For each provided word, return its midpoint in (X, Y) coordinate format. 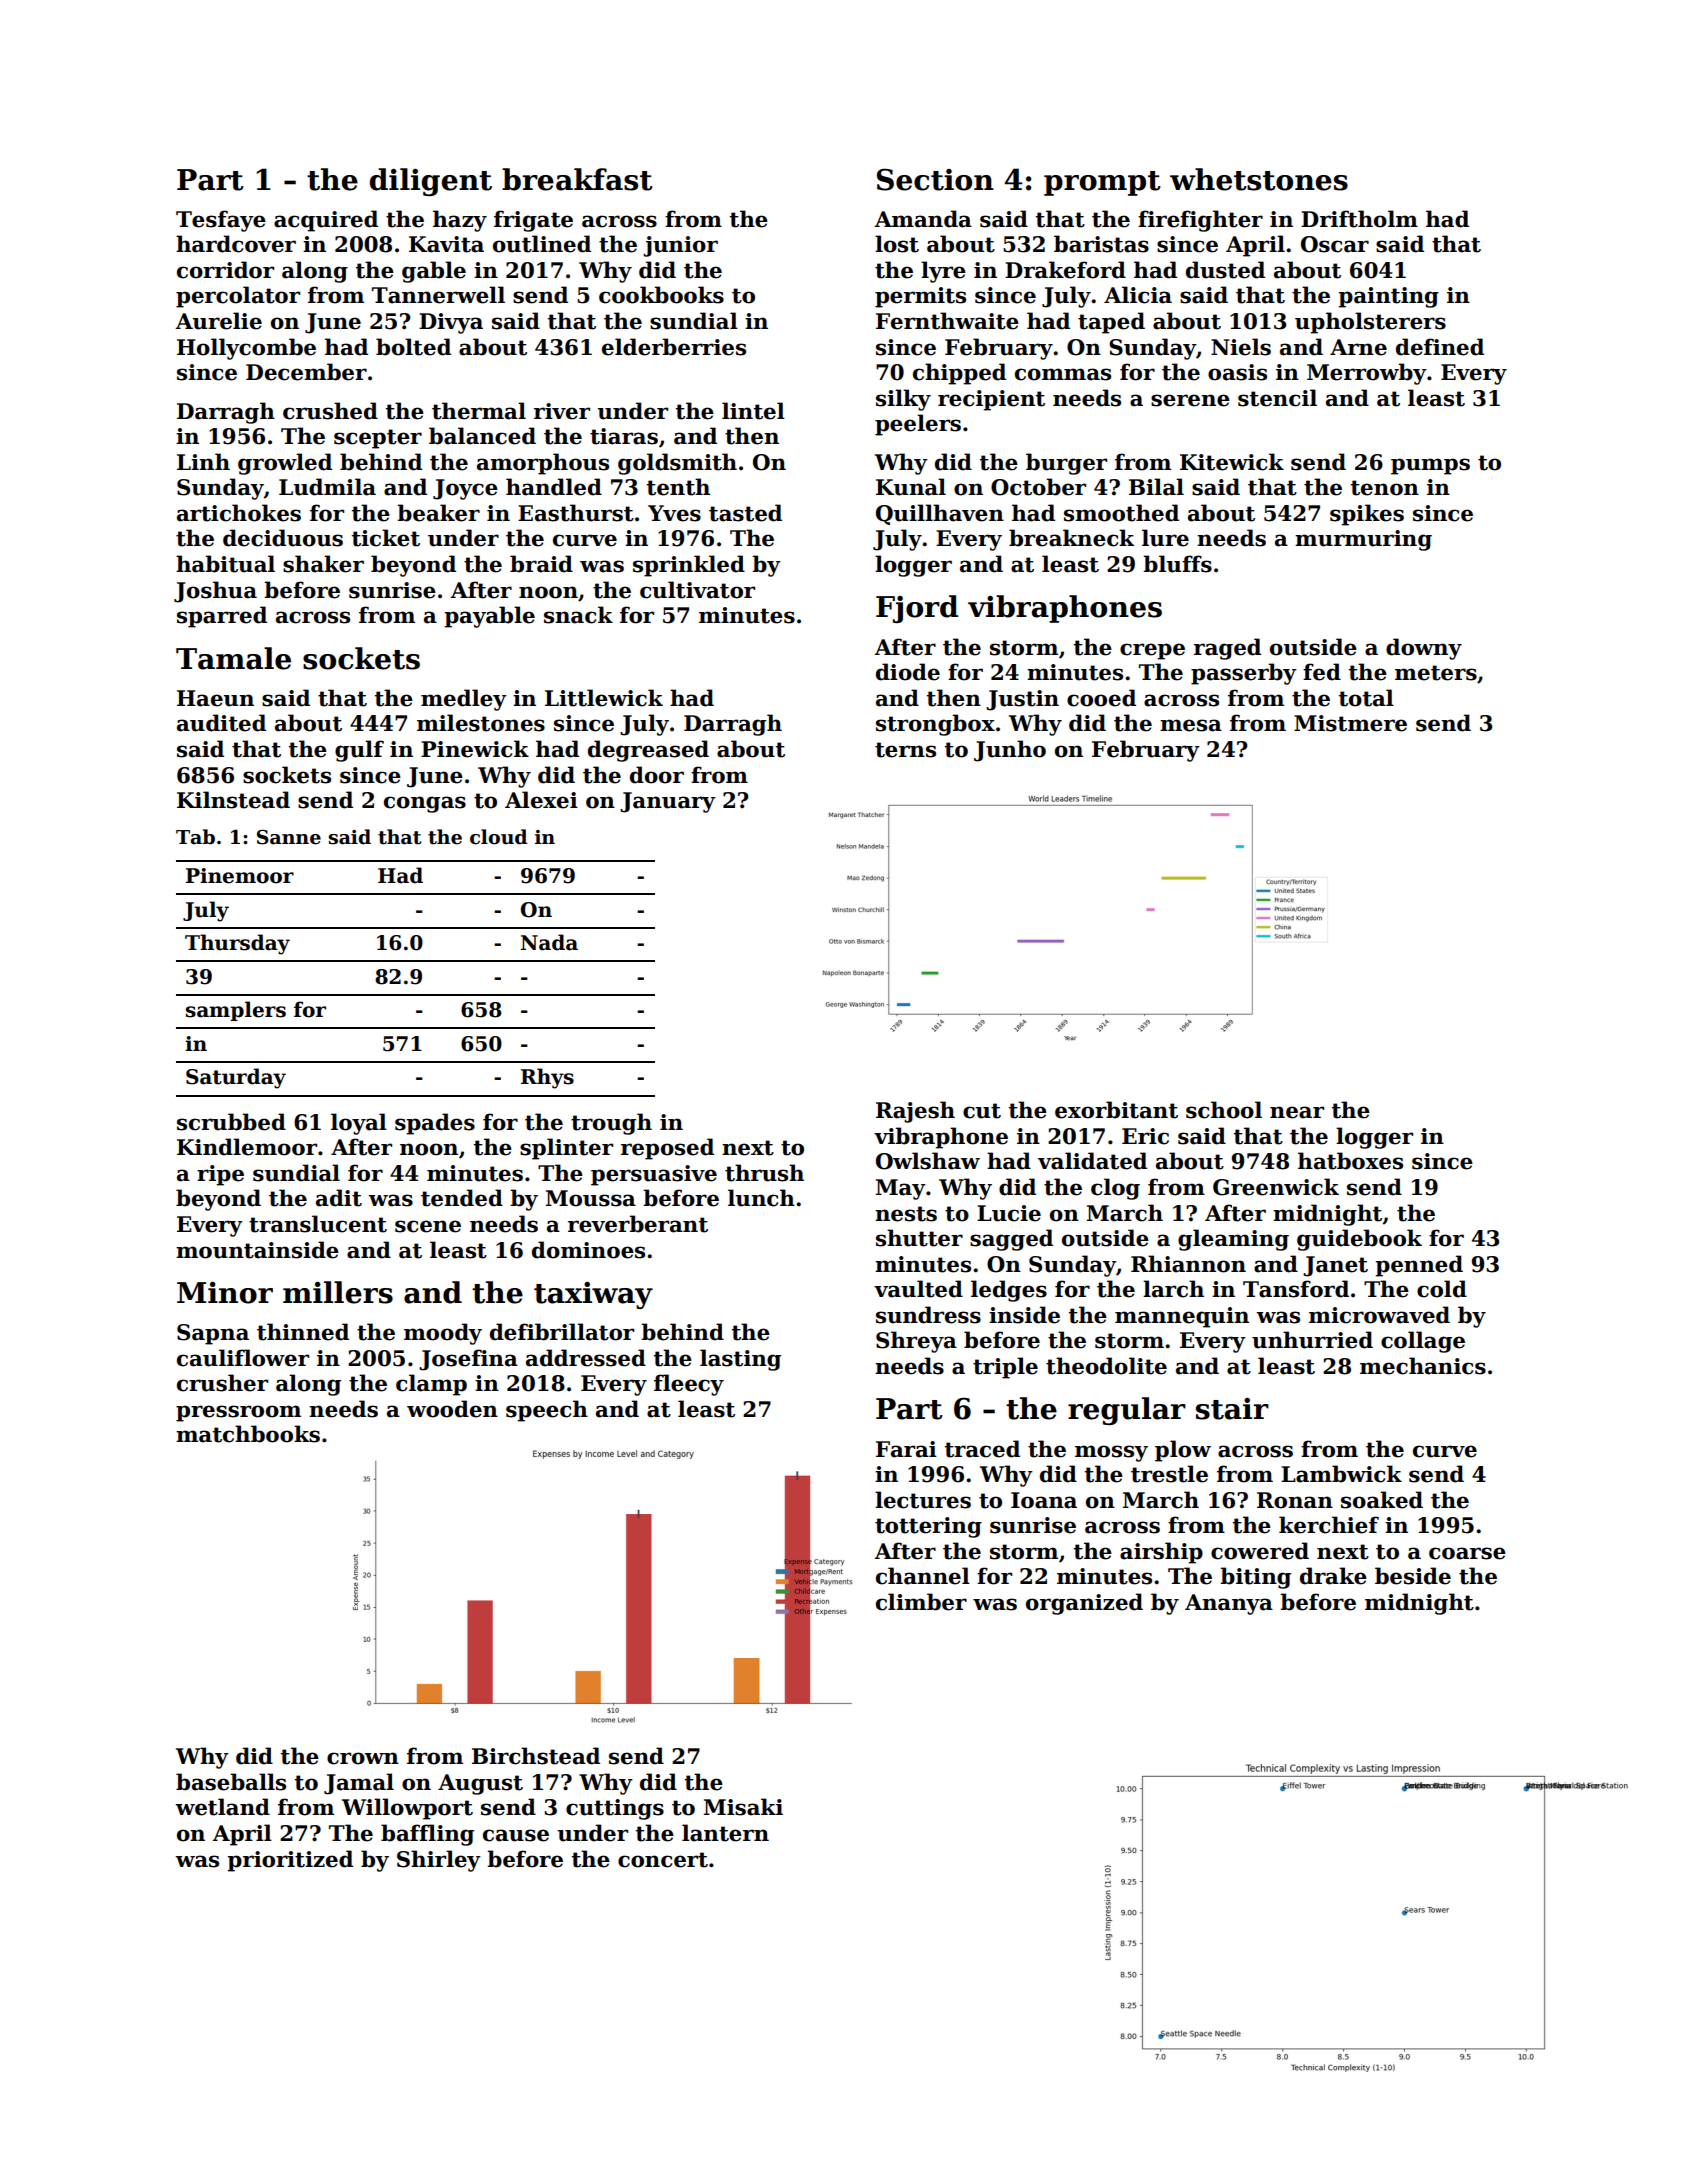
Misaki (743, 1807)
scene (428, 1226)
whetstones (1259, 179)
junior (680, 246)
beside (1413, 1576)
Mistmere (1350, 723)
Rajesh (915, 1112)
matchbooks (248, 1434)
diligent (430, 182)
